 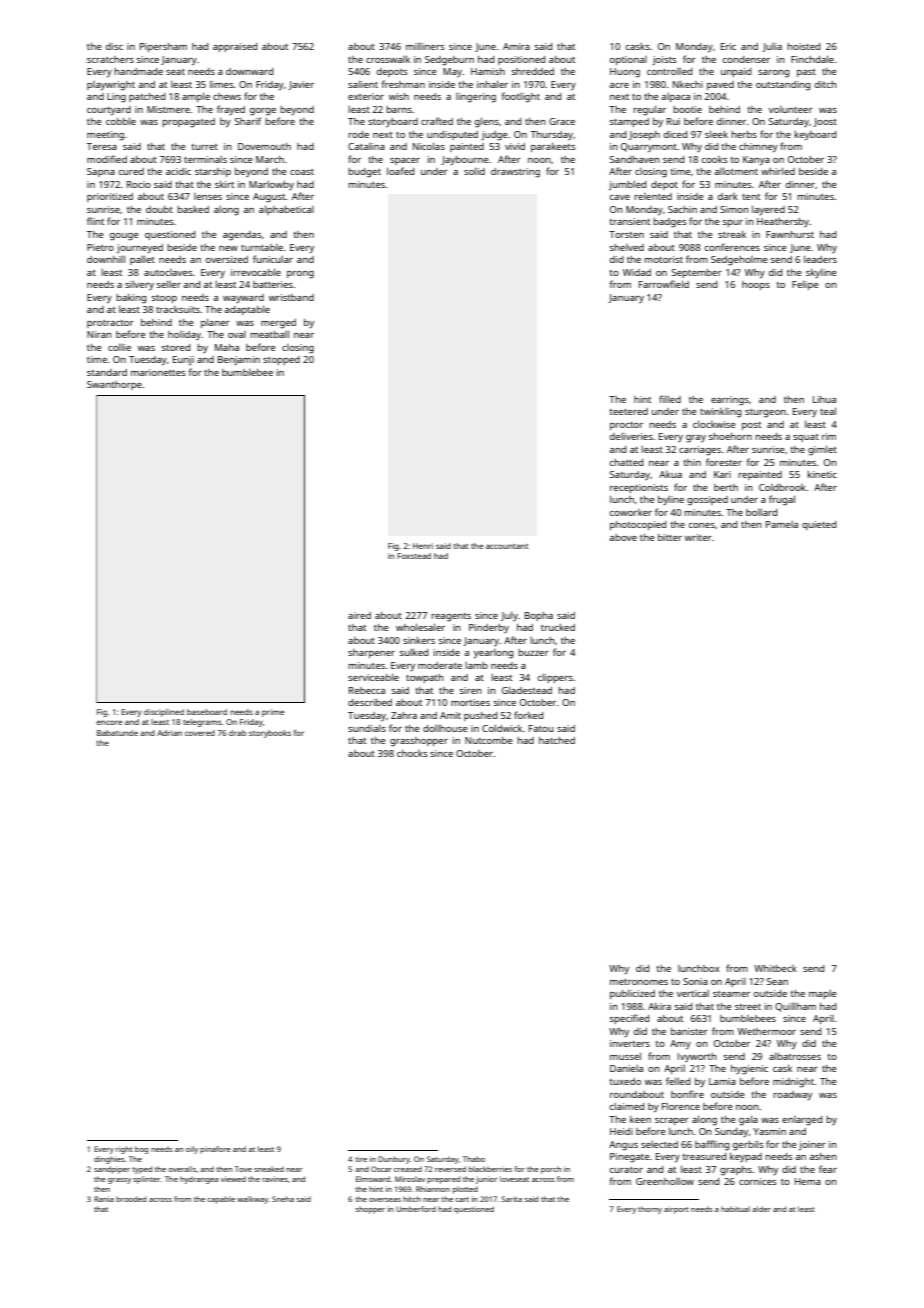 I want to click on Eric, so click(x=728, y=46).
